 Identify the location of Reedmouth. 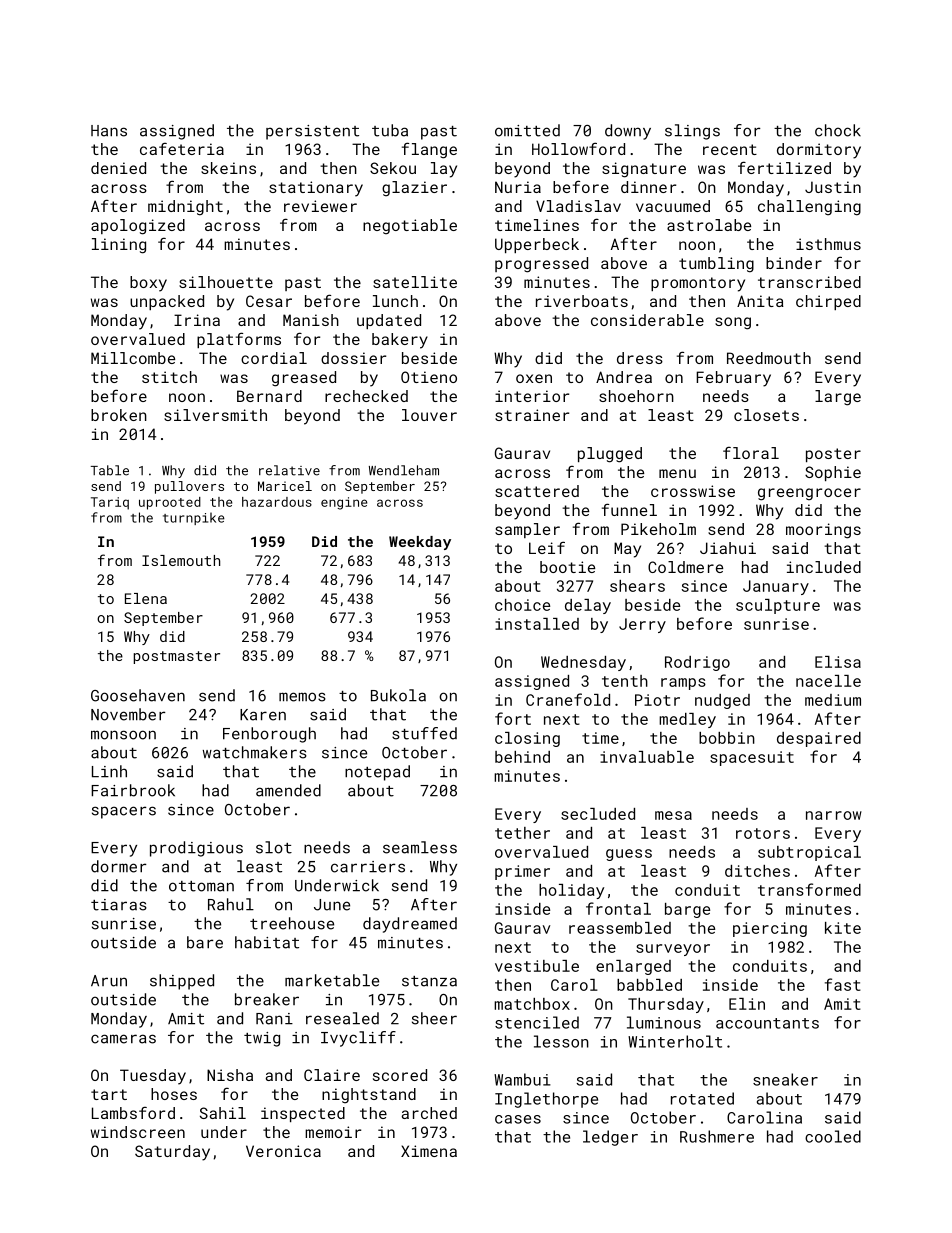
(769, 358).
